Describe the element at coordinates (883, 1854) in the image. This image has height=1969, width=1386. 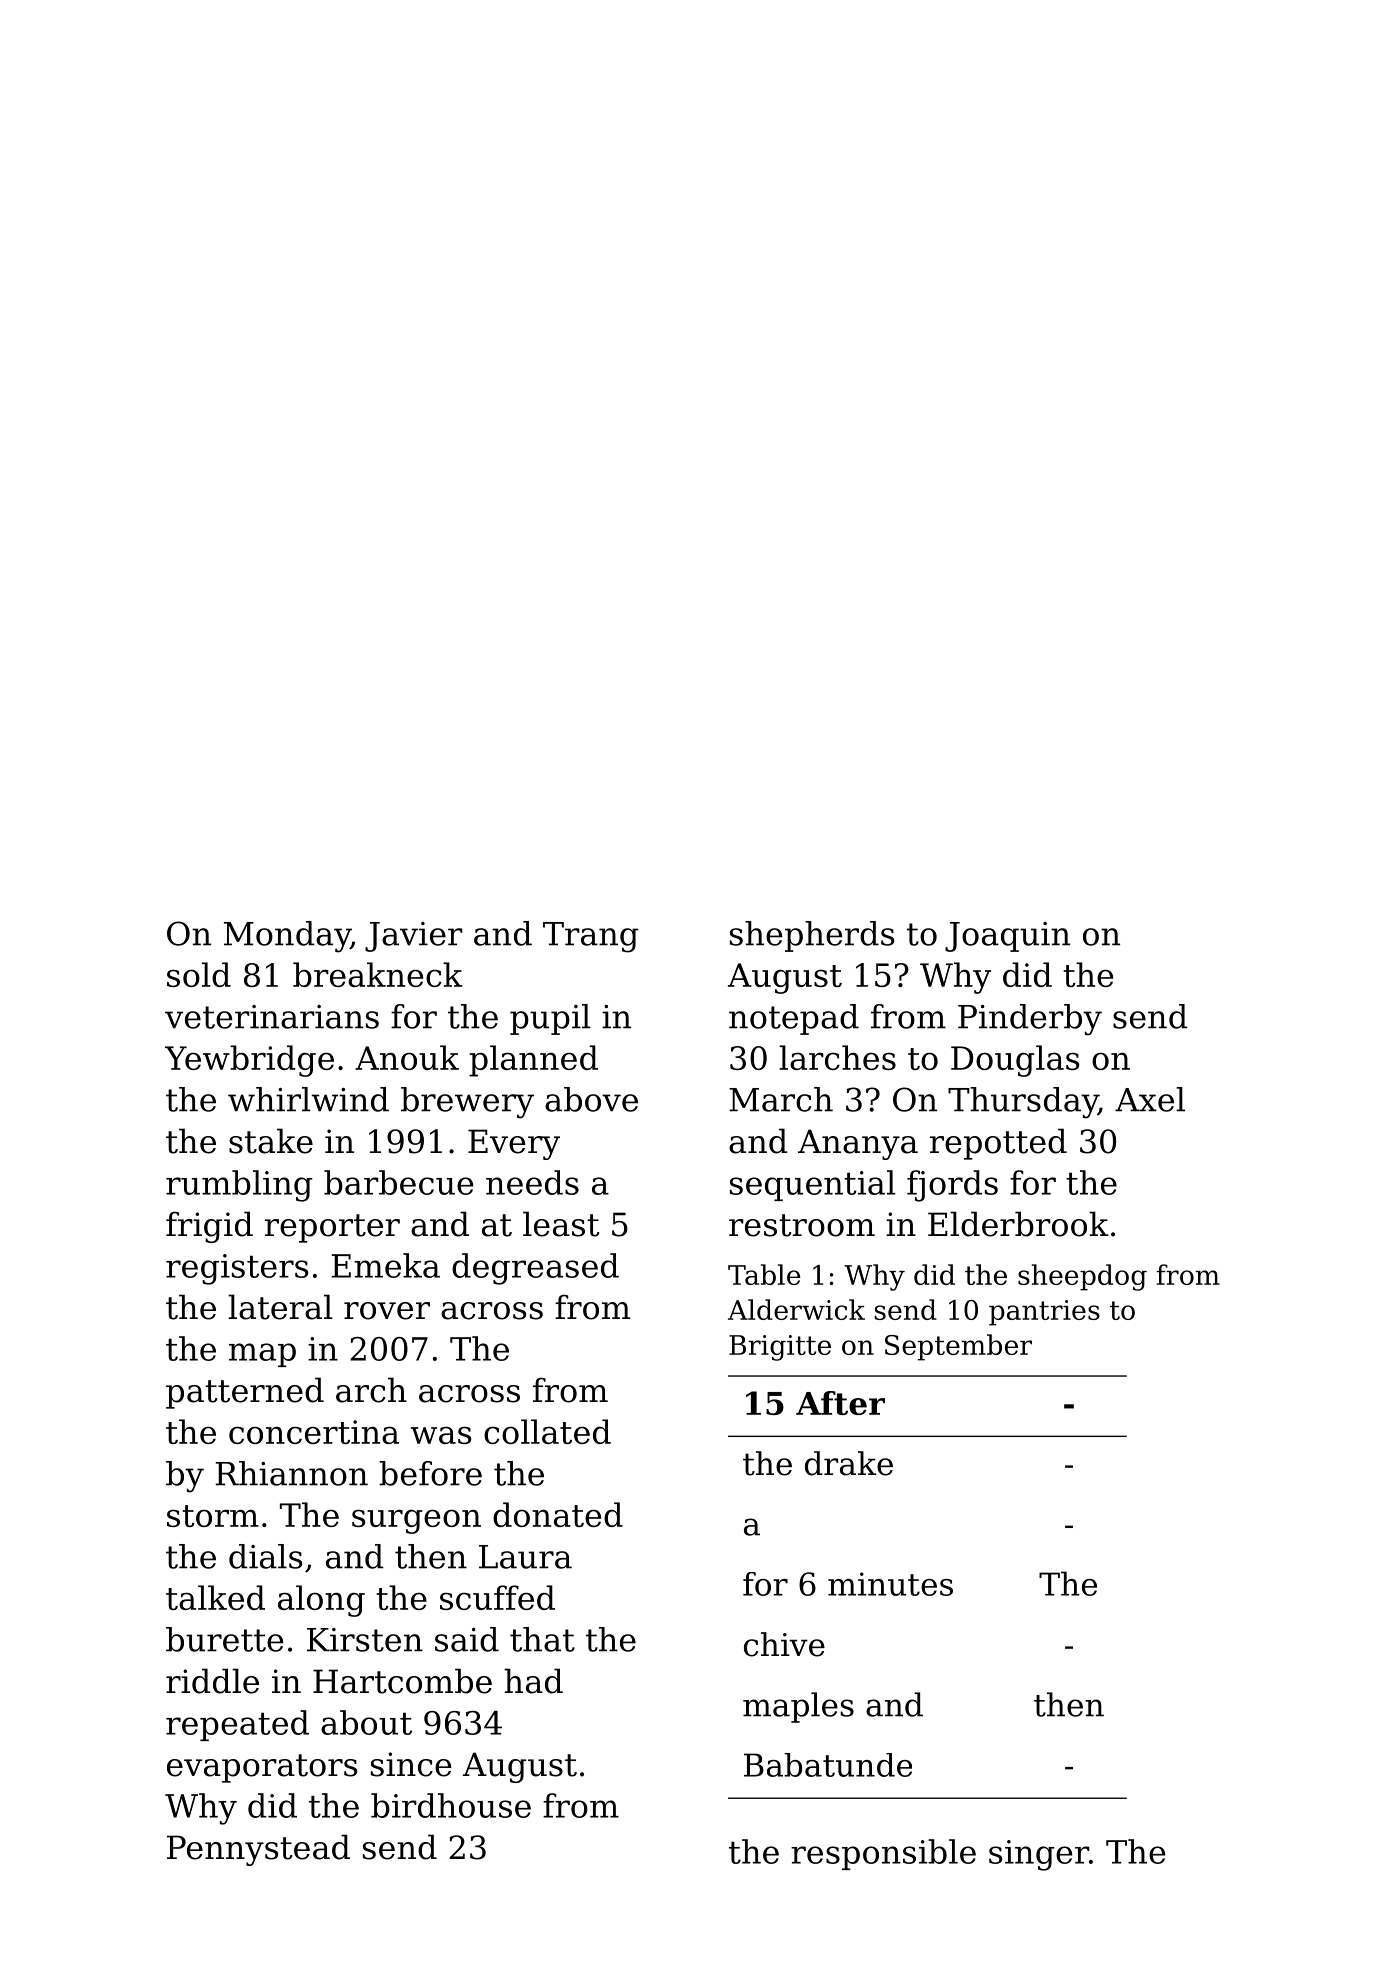
I see `responsible` at that location.
